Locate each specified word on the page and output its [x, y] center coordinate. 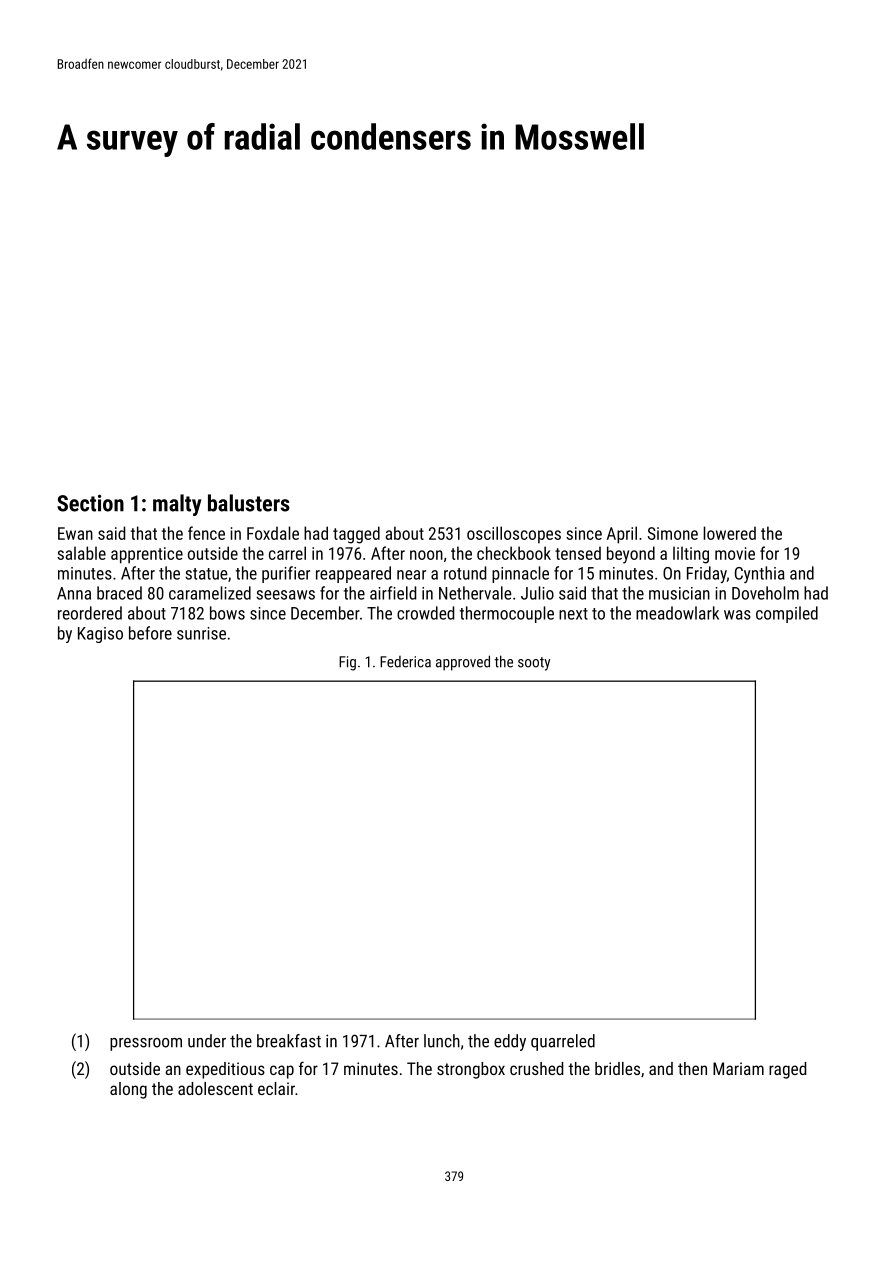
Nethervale [475, 593]
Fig [347, 663]
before [150, 633]
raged [787, 1070]
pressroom [146, 1044]
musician [679, 593]
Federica [405, 662]
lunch [442, 1041]
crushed [536, 1068]
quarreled [563, 1042]
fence [206, 533]
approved [463, 663]
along [128, 1090]
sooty [534, 664]
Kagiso [100, 635]
